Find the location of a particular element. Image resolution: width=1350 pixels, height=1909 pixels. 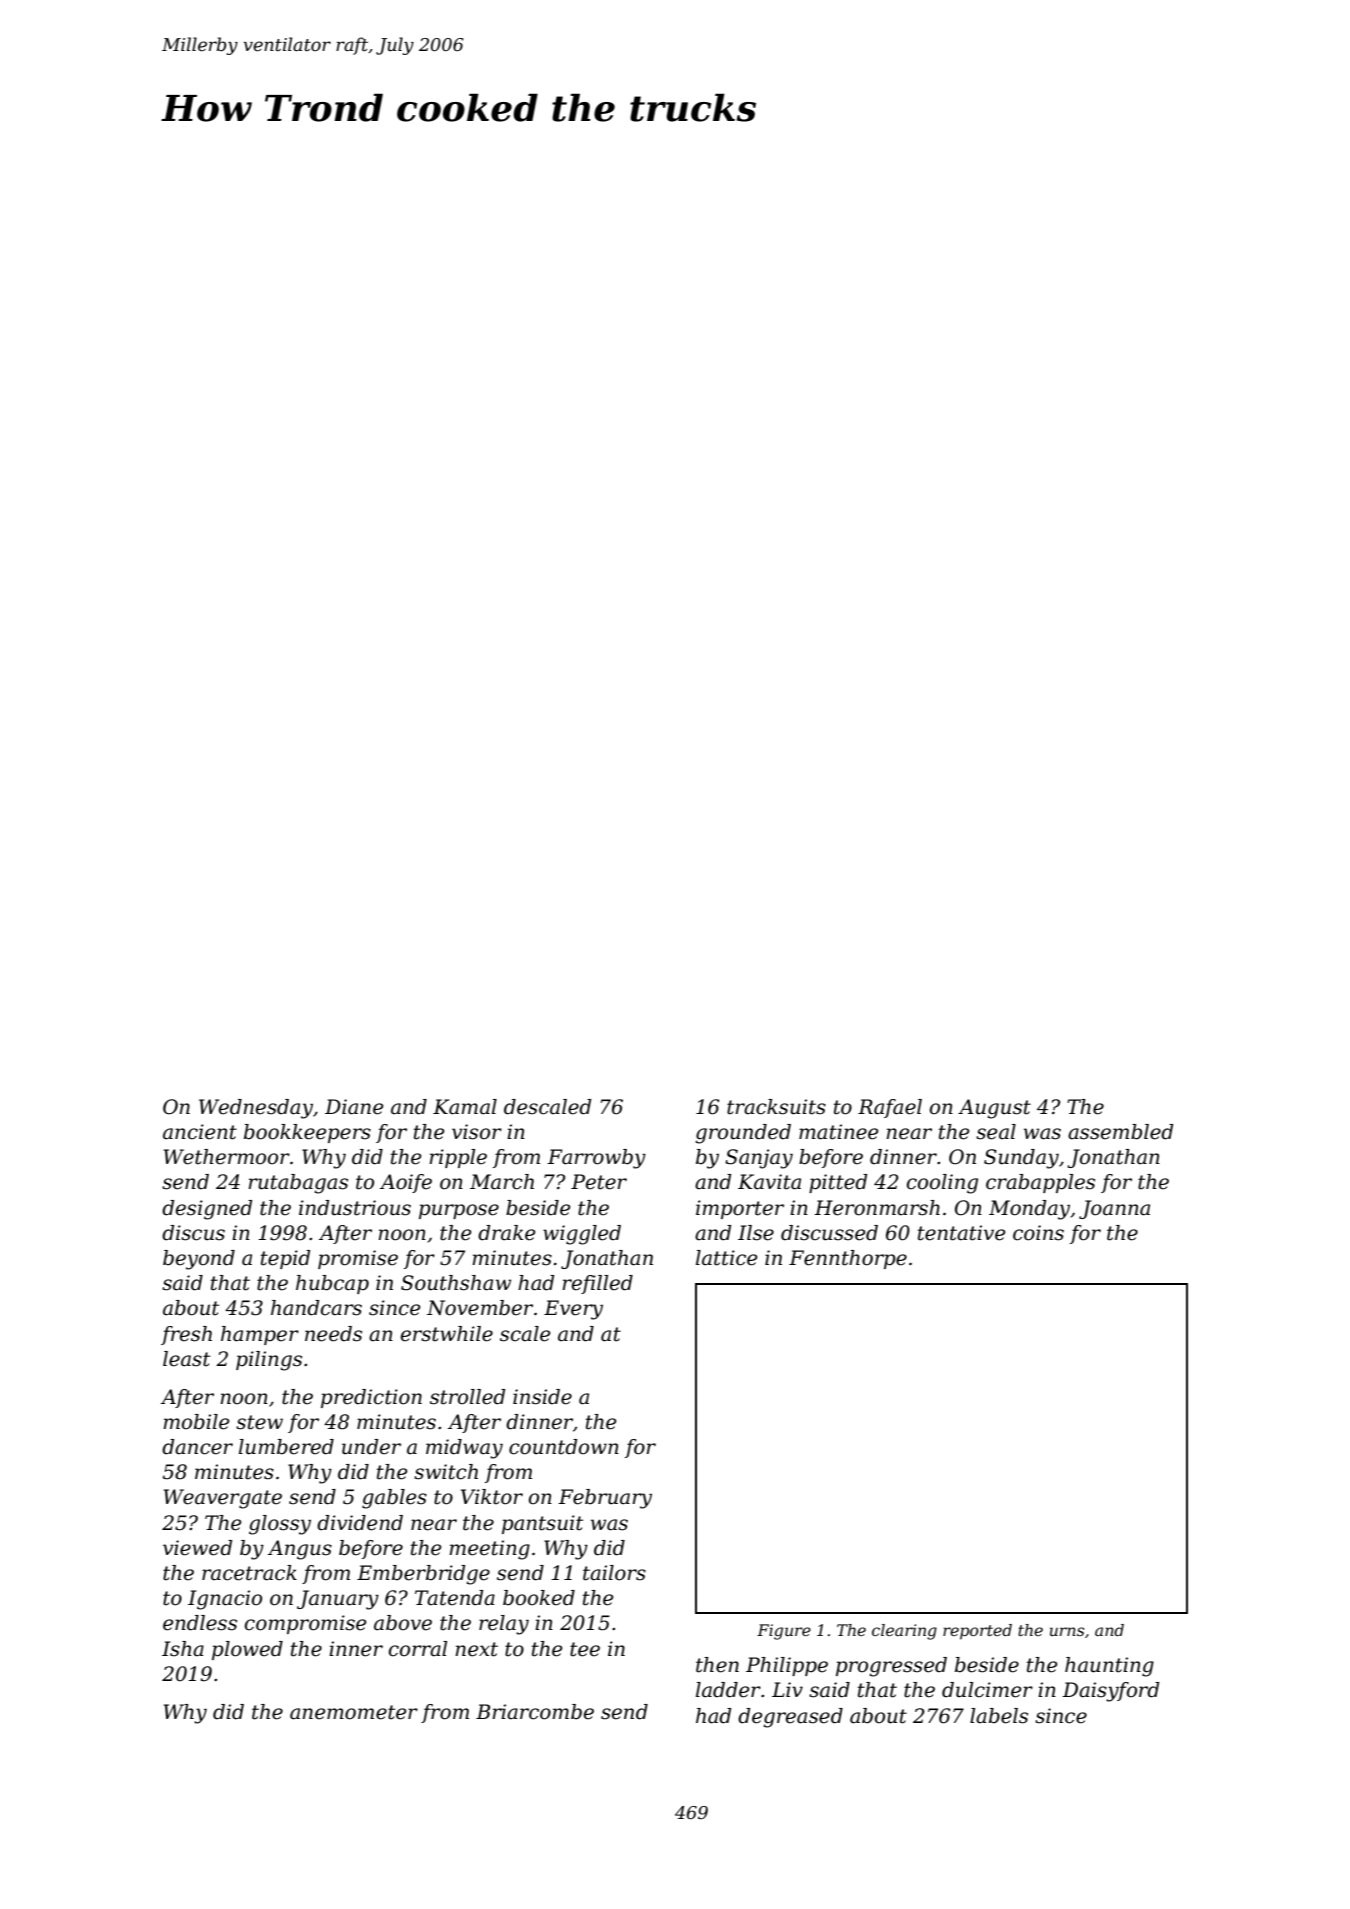

coins is located at coordinates (1038, 1233).
